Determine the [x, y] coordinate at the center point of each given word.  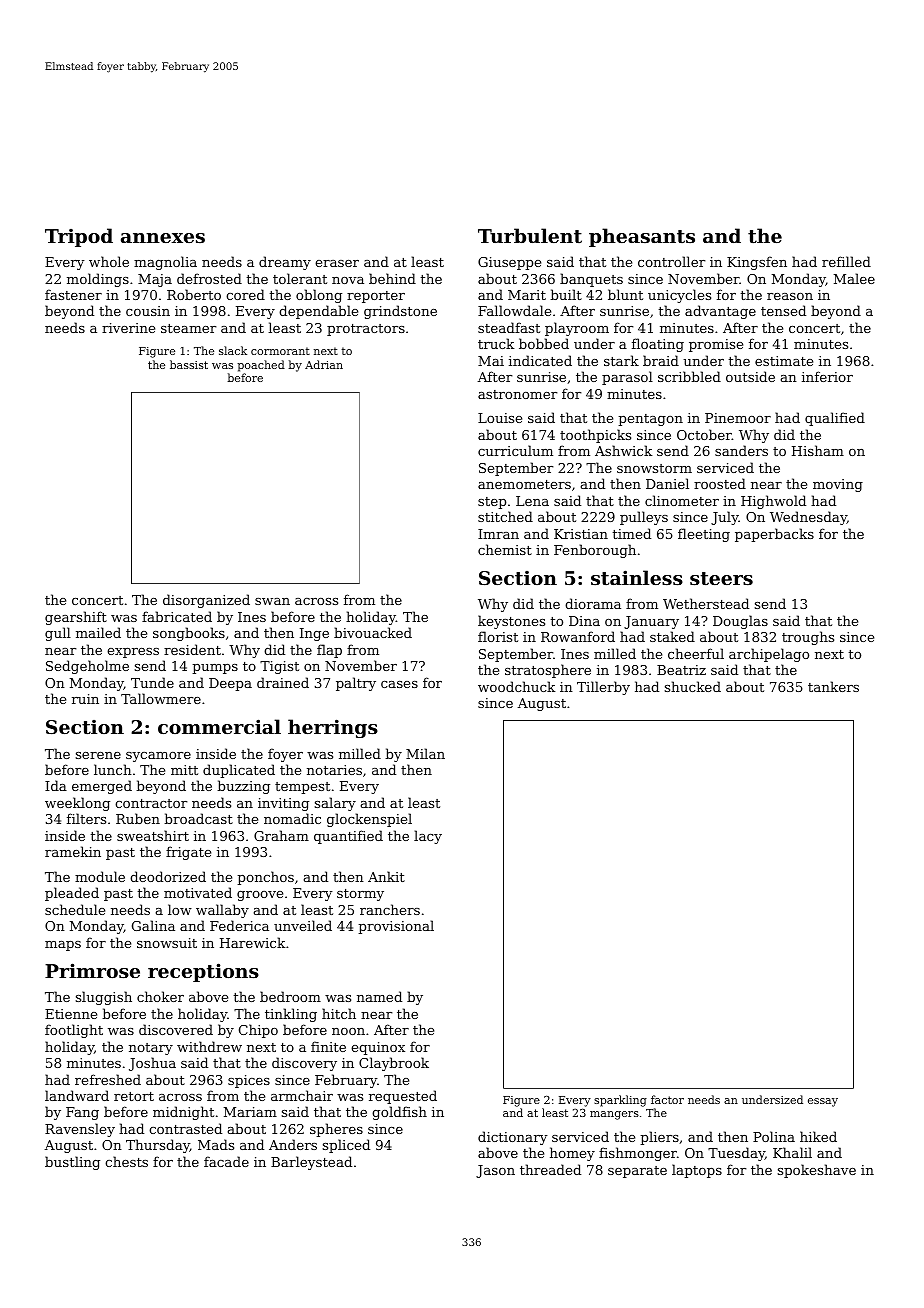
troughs [808, 638]
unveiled [303, 925]
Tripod [79, 237]
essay [823, 1102]
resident [192, 649]
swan [272, 601]
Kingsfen [757, 263]
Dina [584, 621]
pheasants [642, 237]
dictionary [513, 1138]
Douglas [740, 622]
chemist [505, 549]
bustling [72, 1163]
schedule [75, 909]
